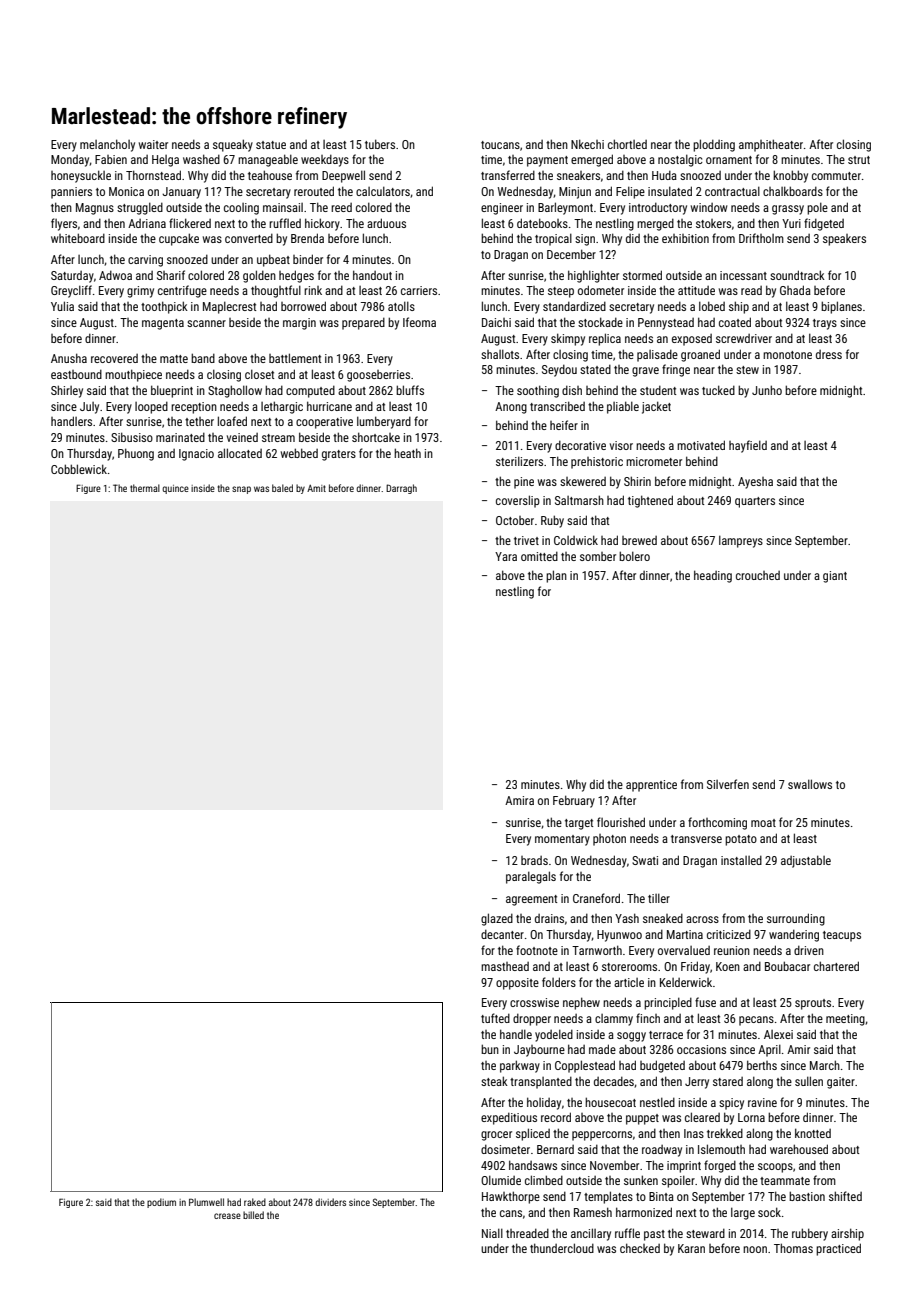 The height and width of the screenshot is (1308, 924). Describe the element at coordinates (253, 1215) in the screenshot. I see `billed` at that location.
